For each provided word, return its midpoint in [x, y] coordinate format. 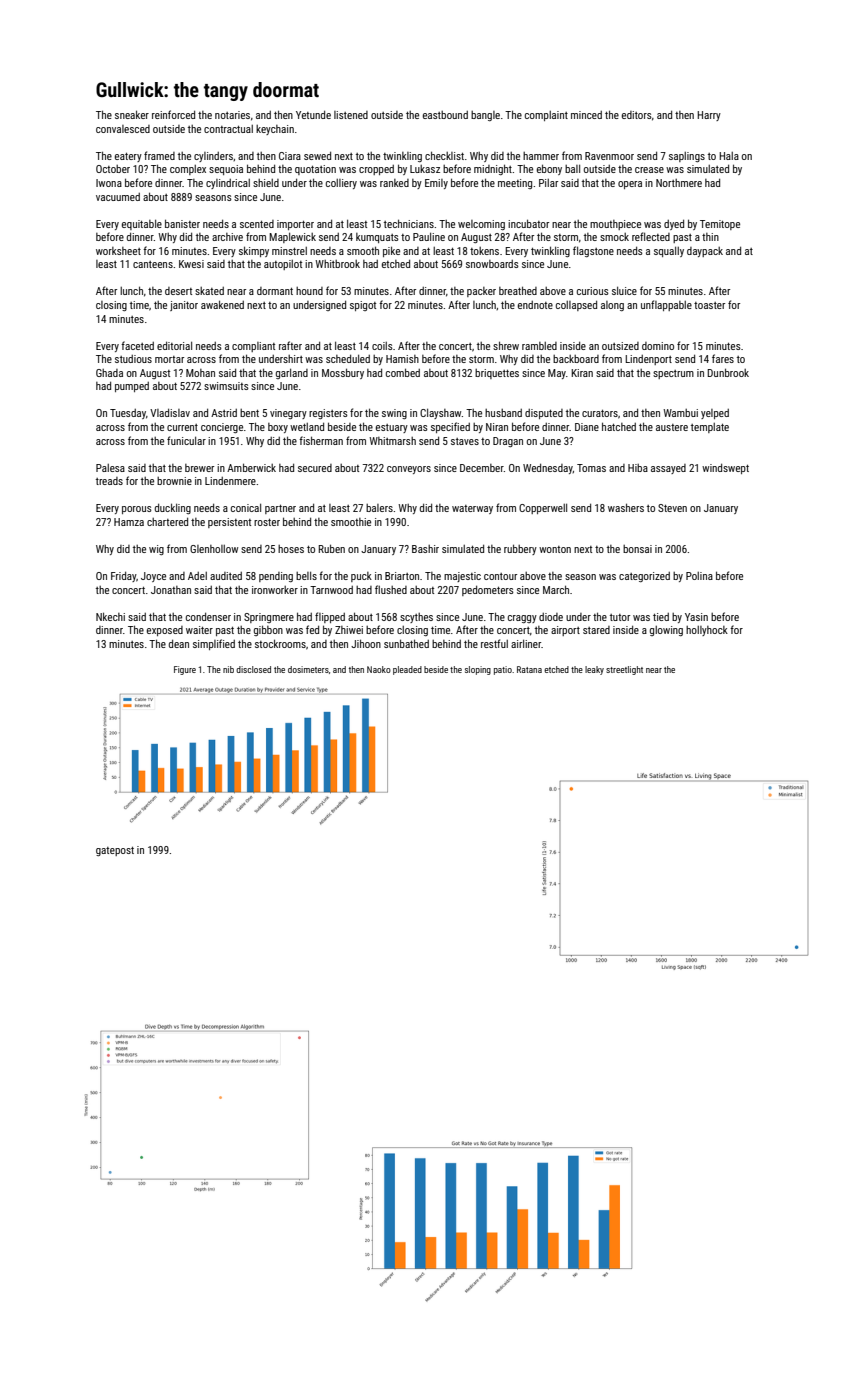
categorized [644, 577]
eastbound [445, 115]
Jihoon [366, 643]
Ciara [290, 156]
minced [586, 115]
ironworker [275, 590]
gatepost [115, 851]
